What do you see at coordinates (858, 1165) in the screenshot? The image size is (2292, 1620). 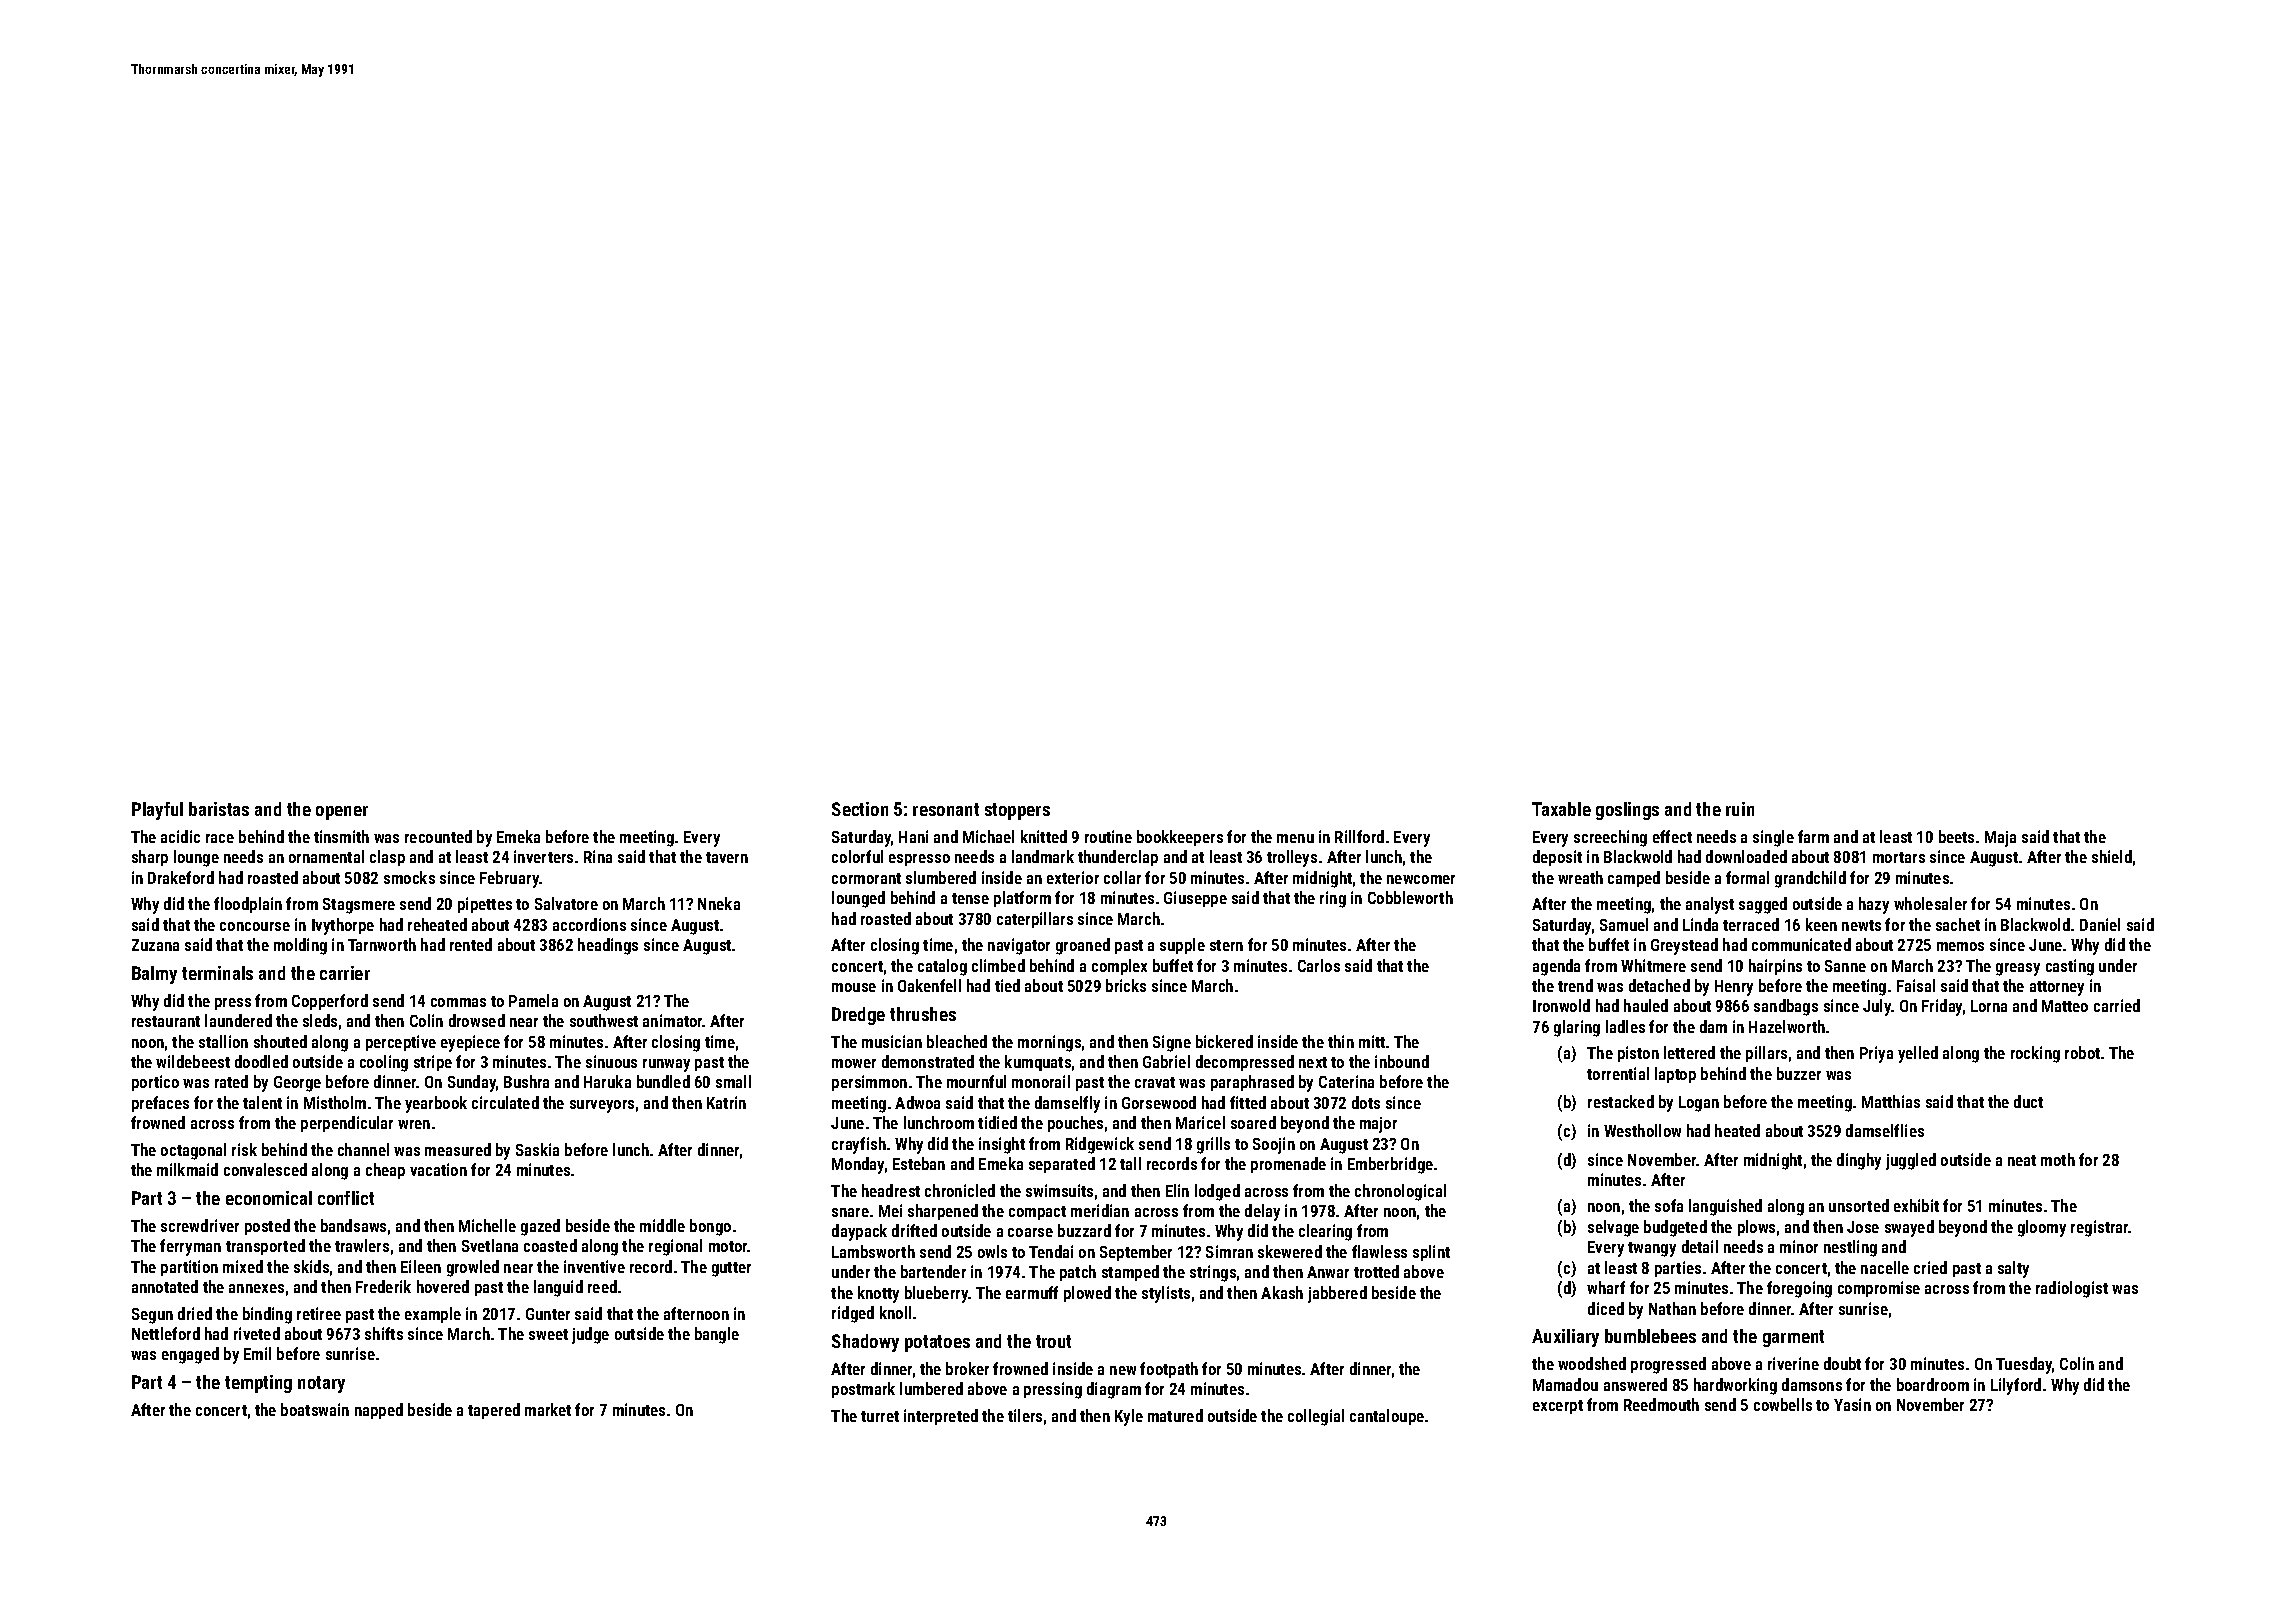 I see `Monday` at bounding box center [858, 1165].
